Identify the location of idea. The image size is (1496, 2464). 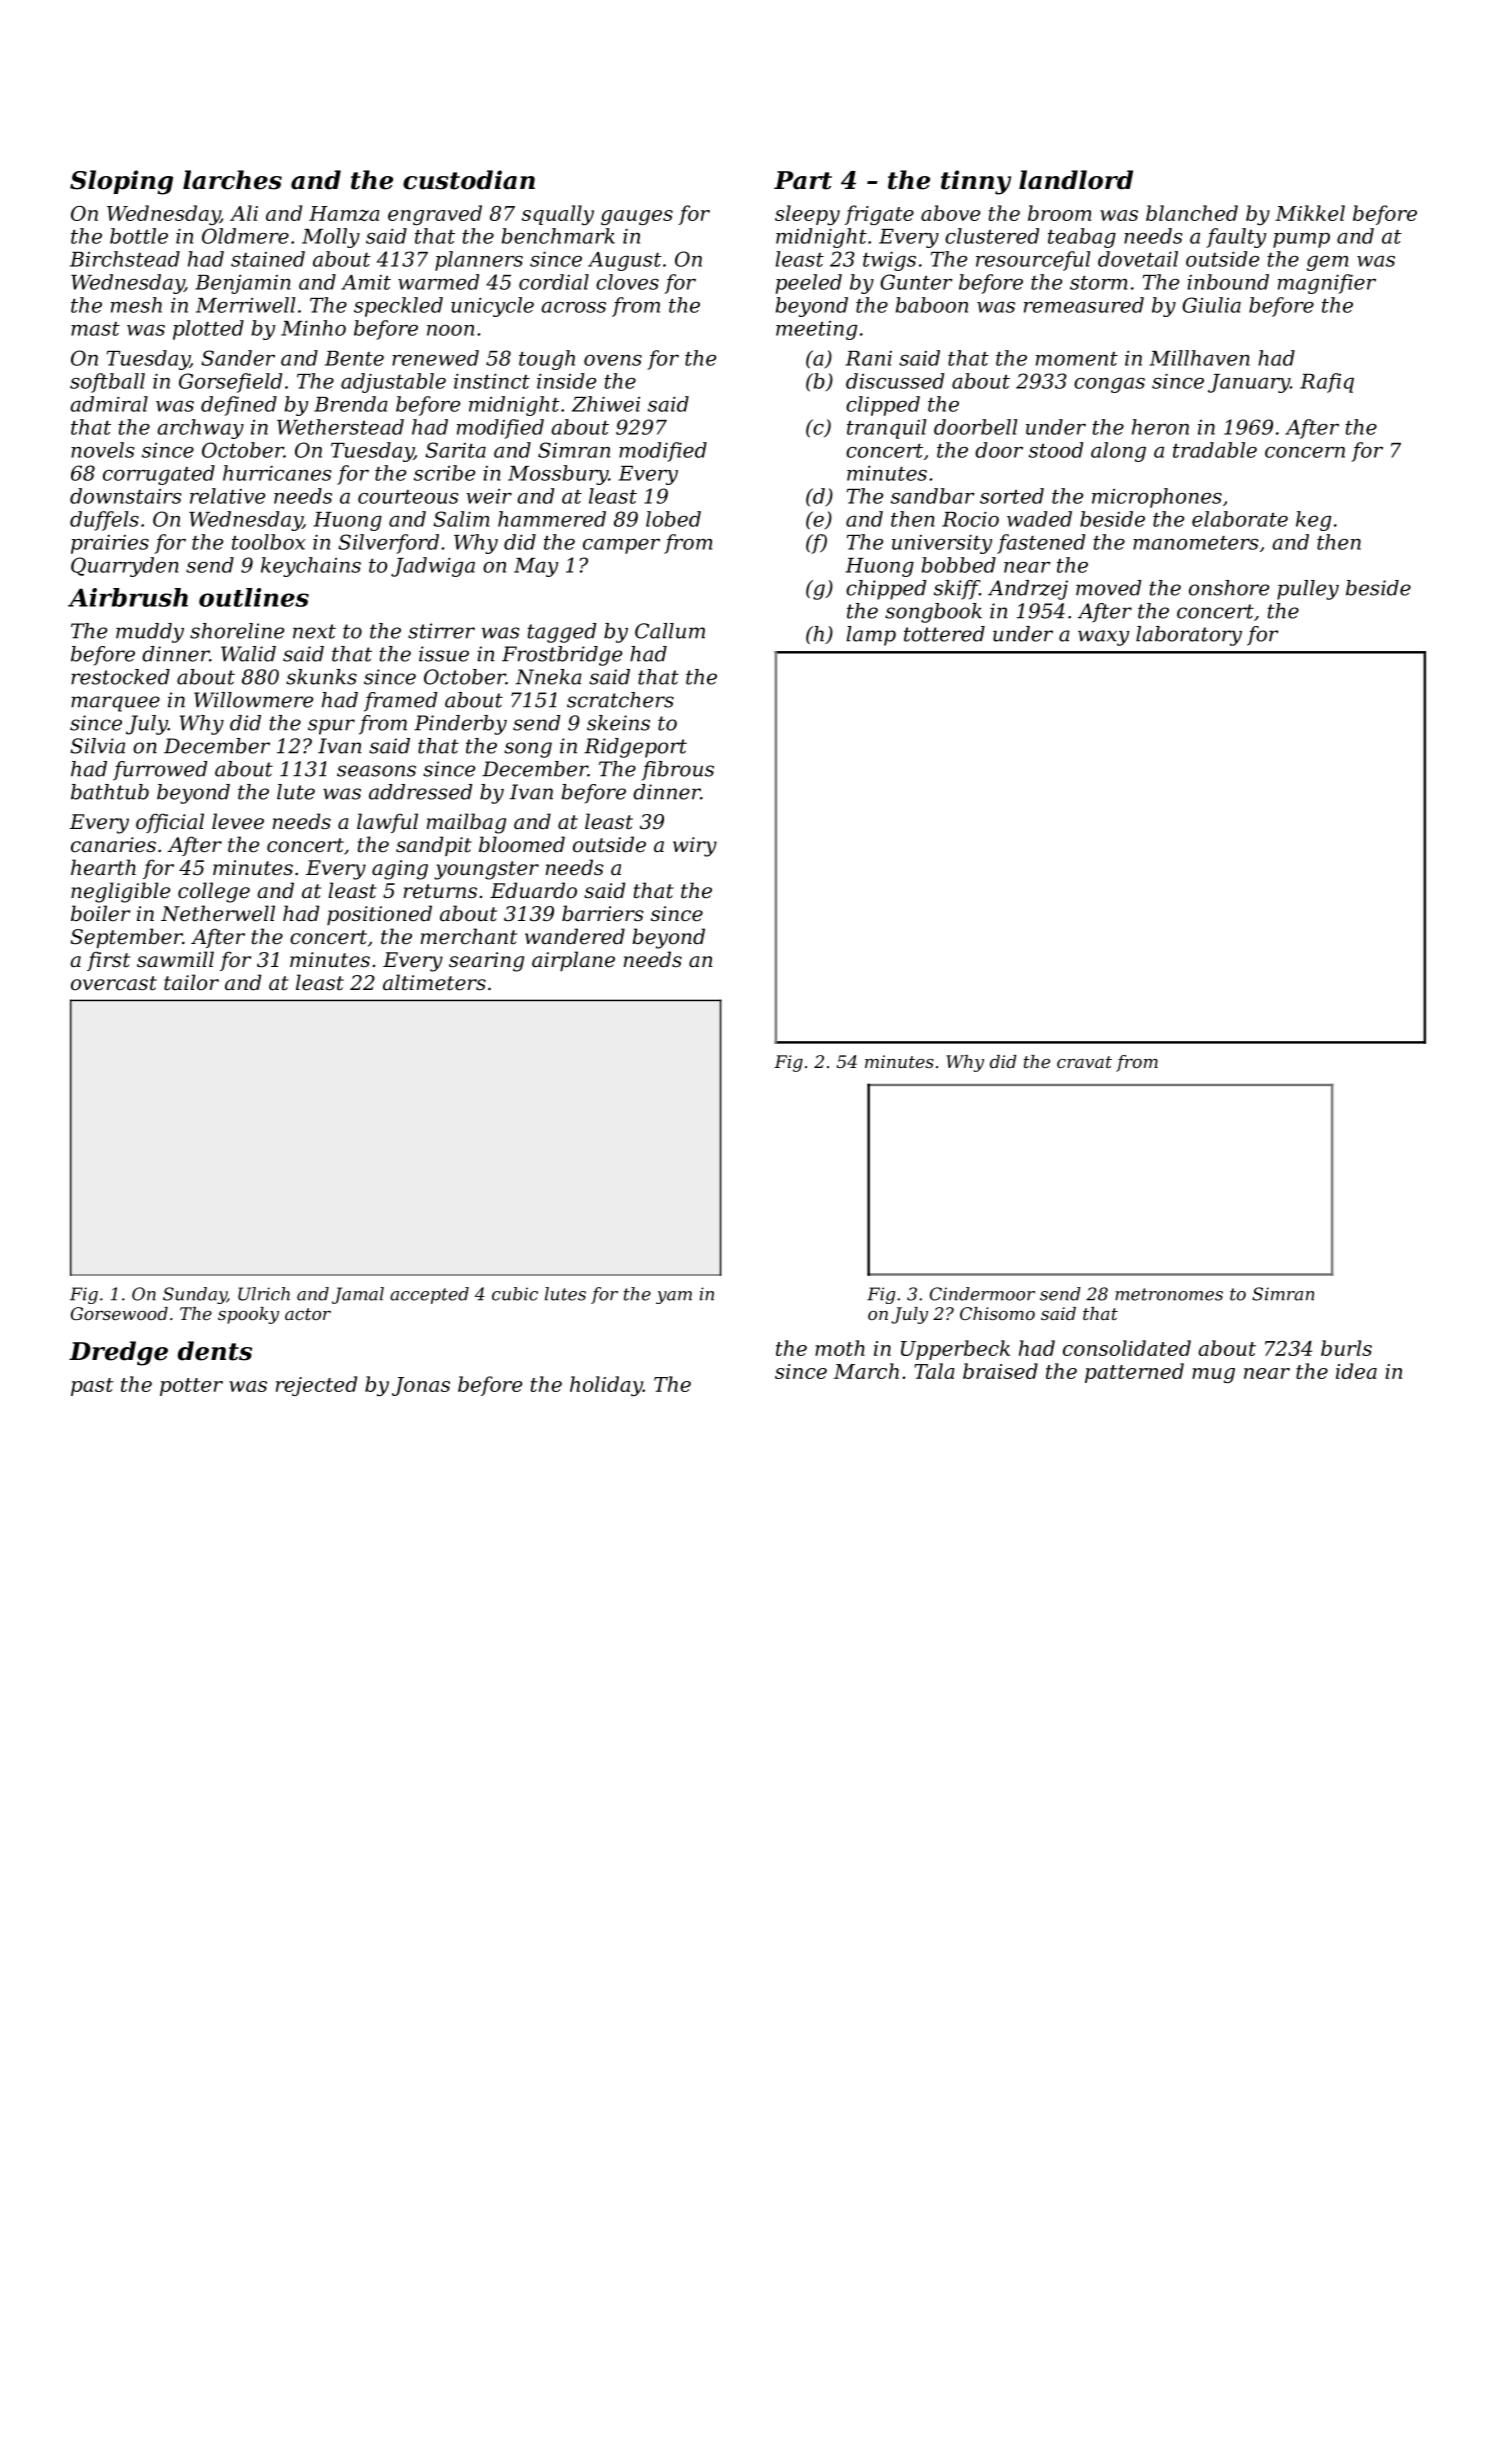
(1356, 1371).
